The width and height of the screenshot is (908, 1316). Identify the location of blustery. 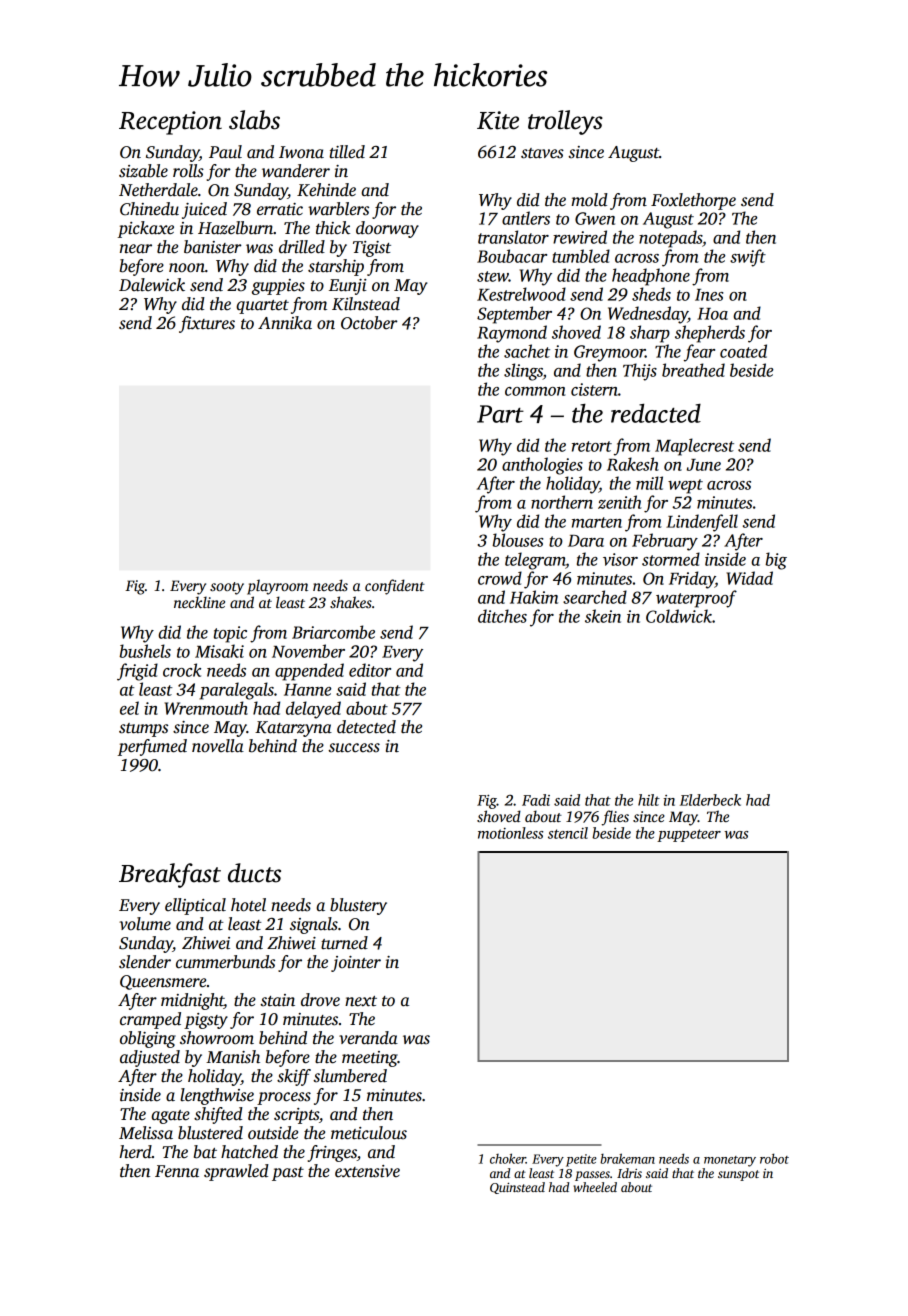
(358, 906).
